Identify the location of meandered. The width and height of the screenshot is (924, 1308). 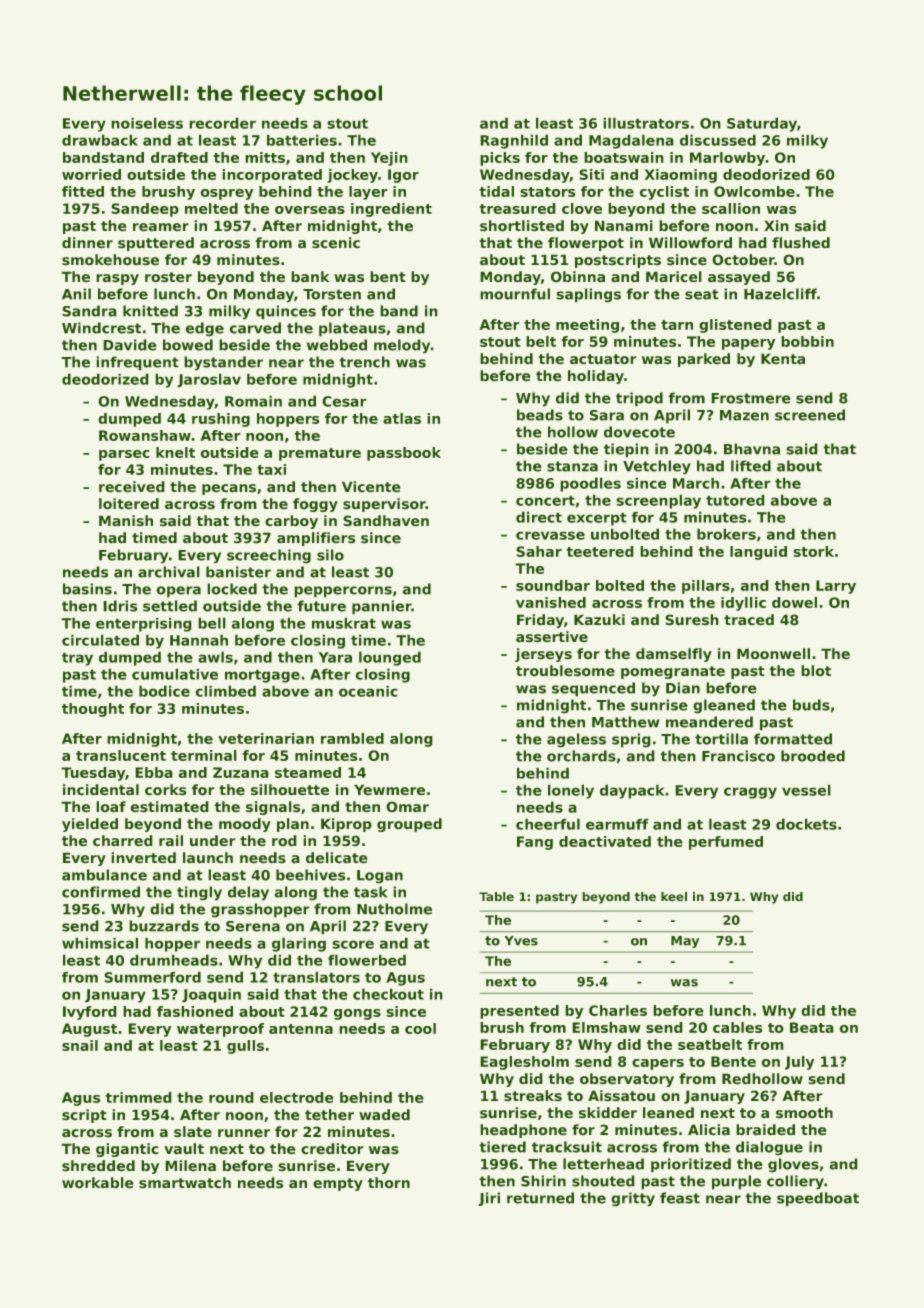
(709, 722).
